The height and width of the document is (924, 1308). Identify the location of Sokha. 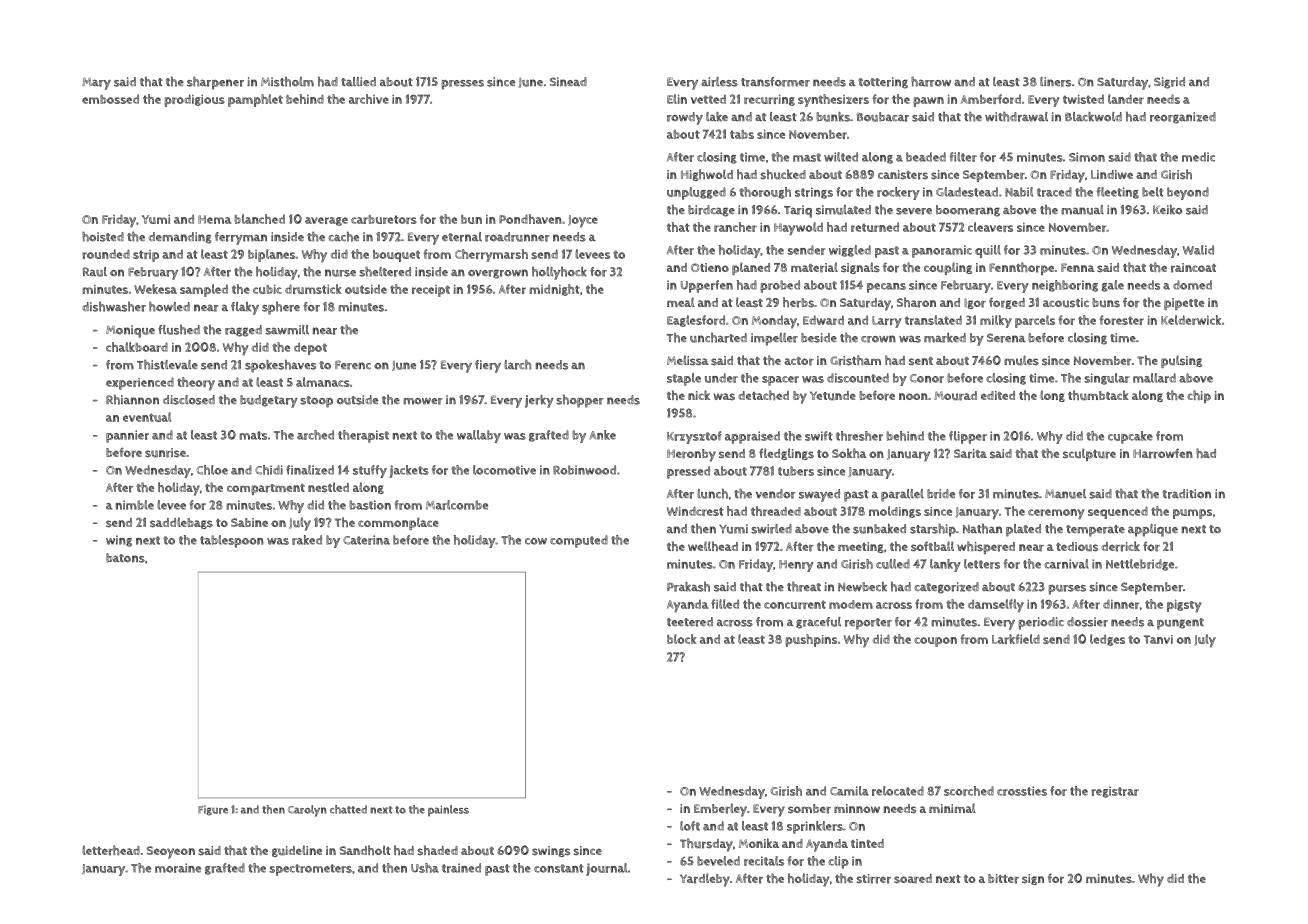
(849, 453).
